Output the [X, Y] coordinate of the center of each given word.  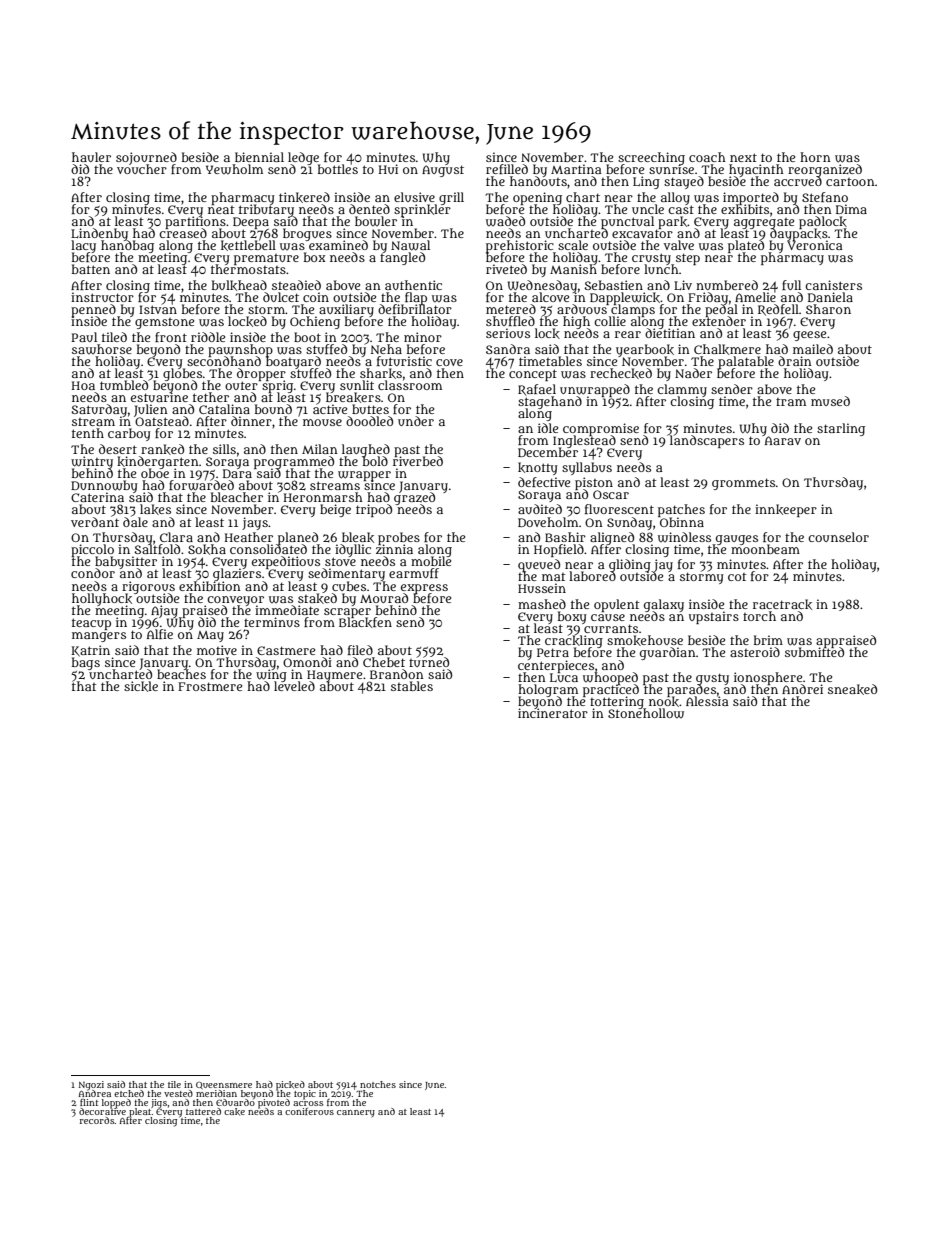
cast [681, 209]
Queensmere [224, 1085]
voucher [142, 169]
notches [378, 1084]
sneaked [852, 689]
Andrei [802, 689]
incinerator [553, 713]
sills [224, 449]
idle [548, 428]
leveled [294, 686]
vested [178, 1093]
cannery [356, 1114]
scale [573, 245]
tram [791, 402]
